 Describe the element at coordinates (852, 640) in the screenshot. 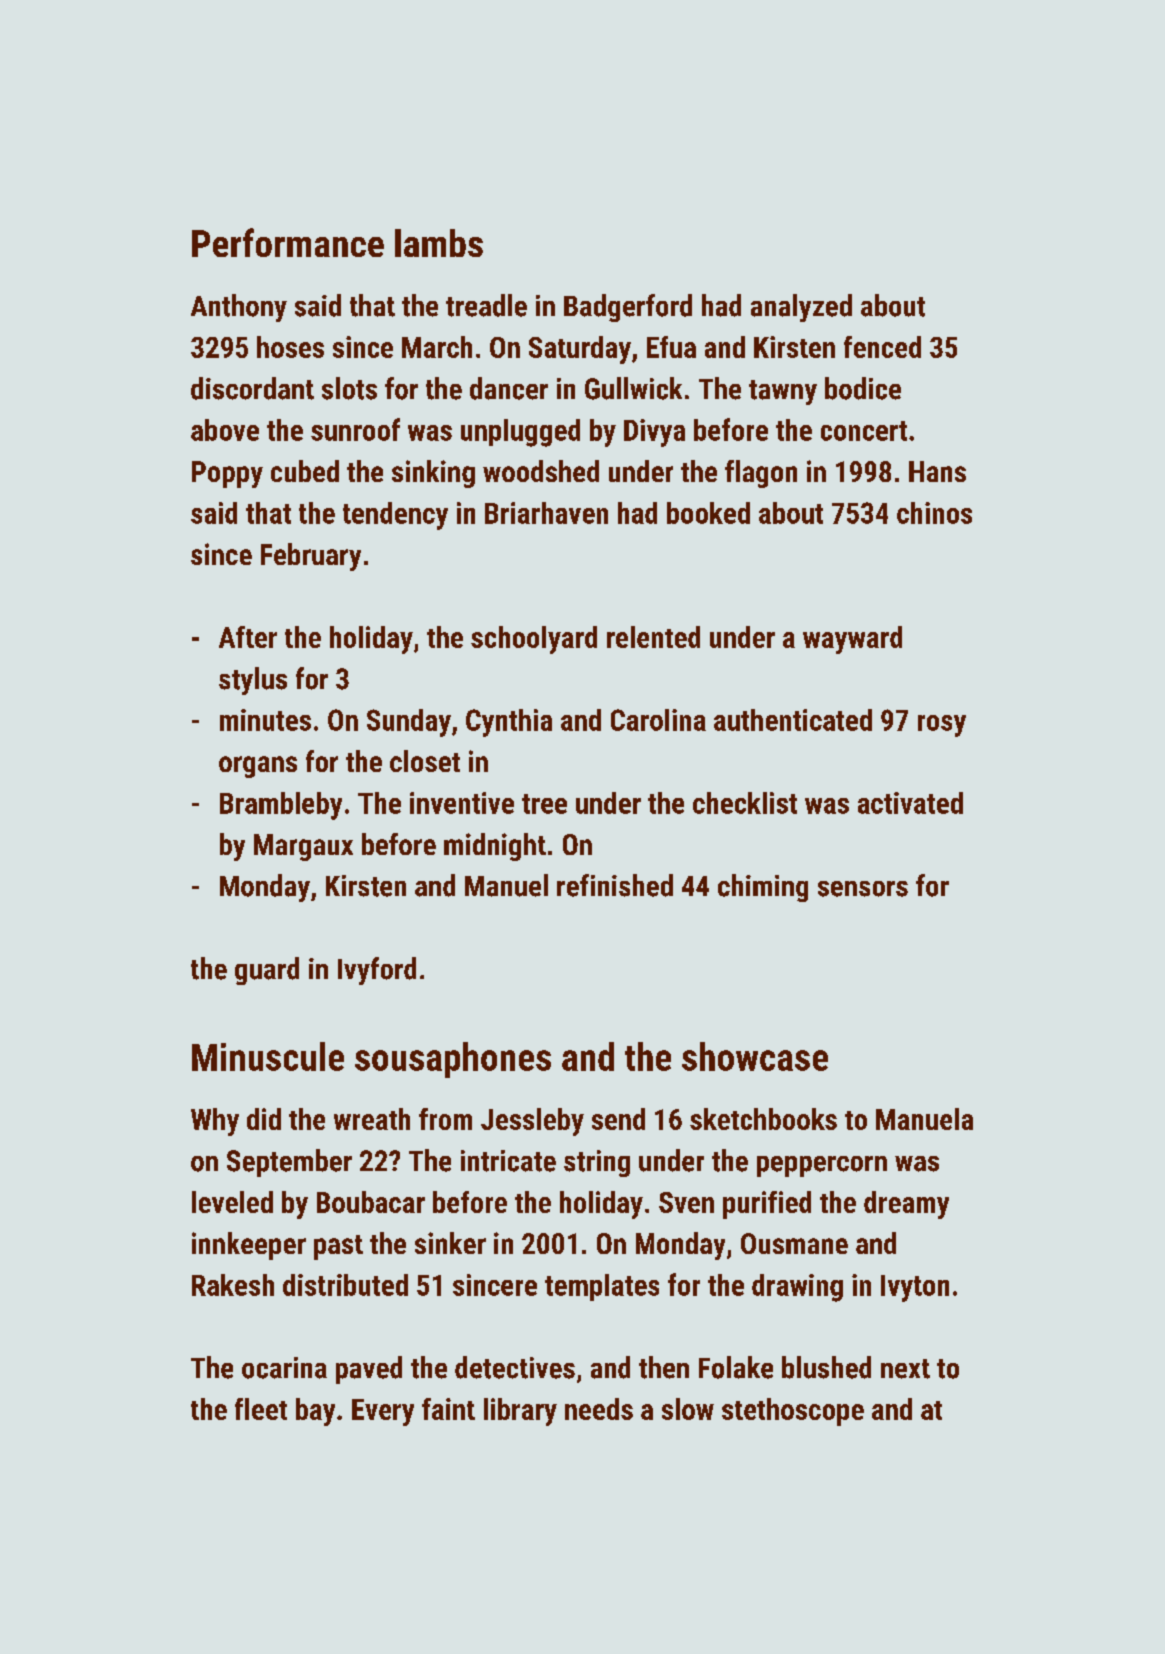

I see `wayward` at that location.
